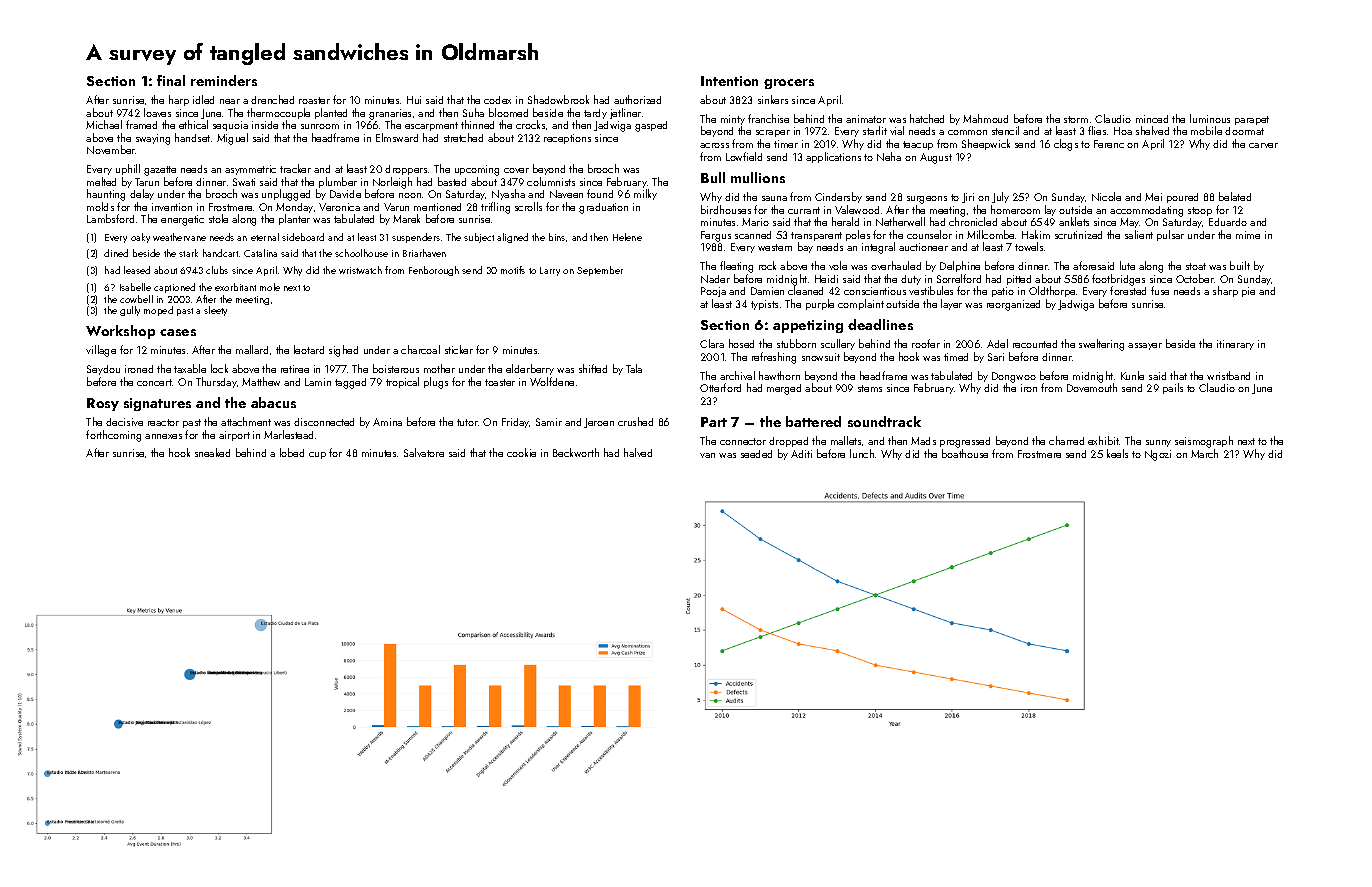 This document has height=887, width=1372. What do you see at coordinates (218, 218) in the document?
I see `stole` at bounding box center [218, 218].
